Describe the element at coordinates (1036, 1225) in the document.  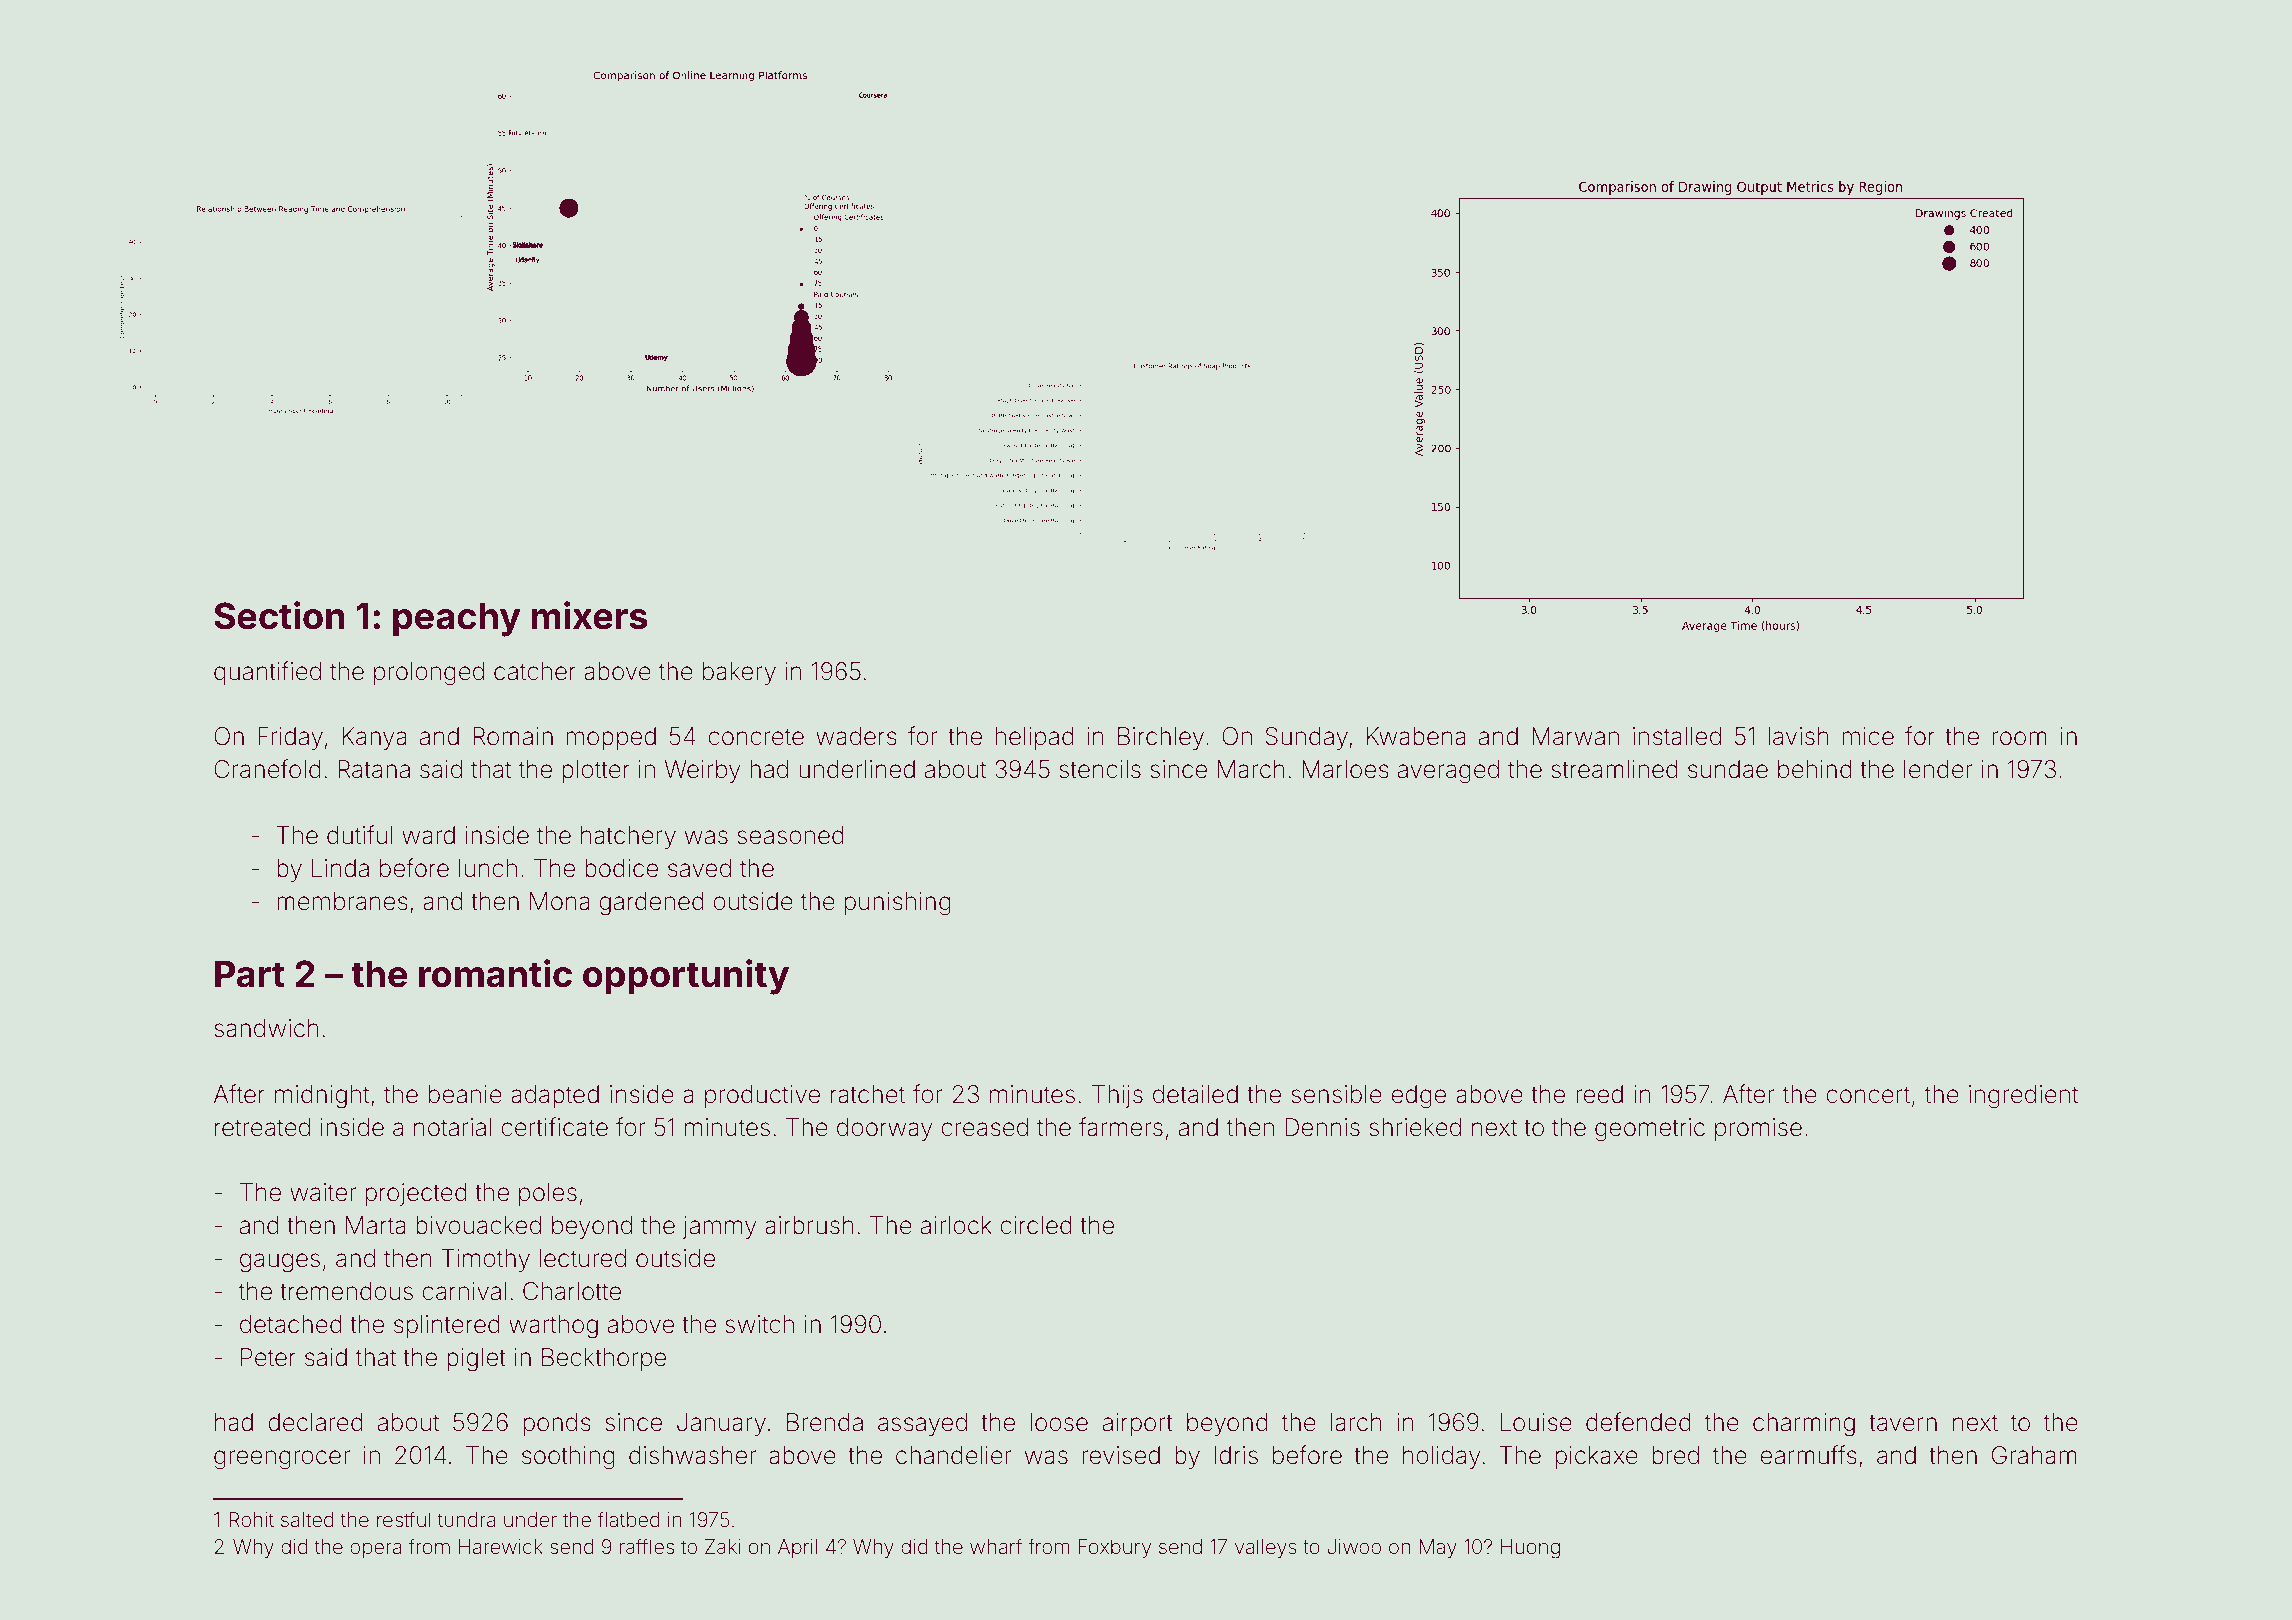
I see `circled` at that location.
